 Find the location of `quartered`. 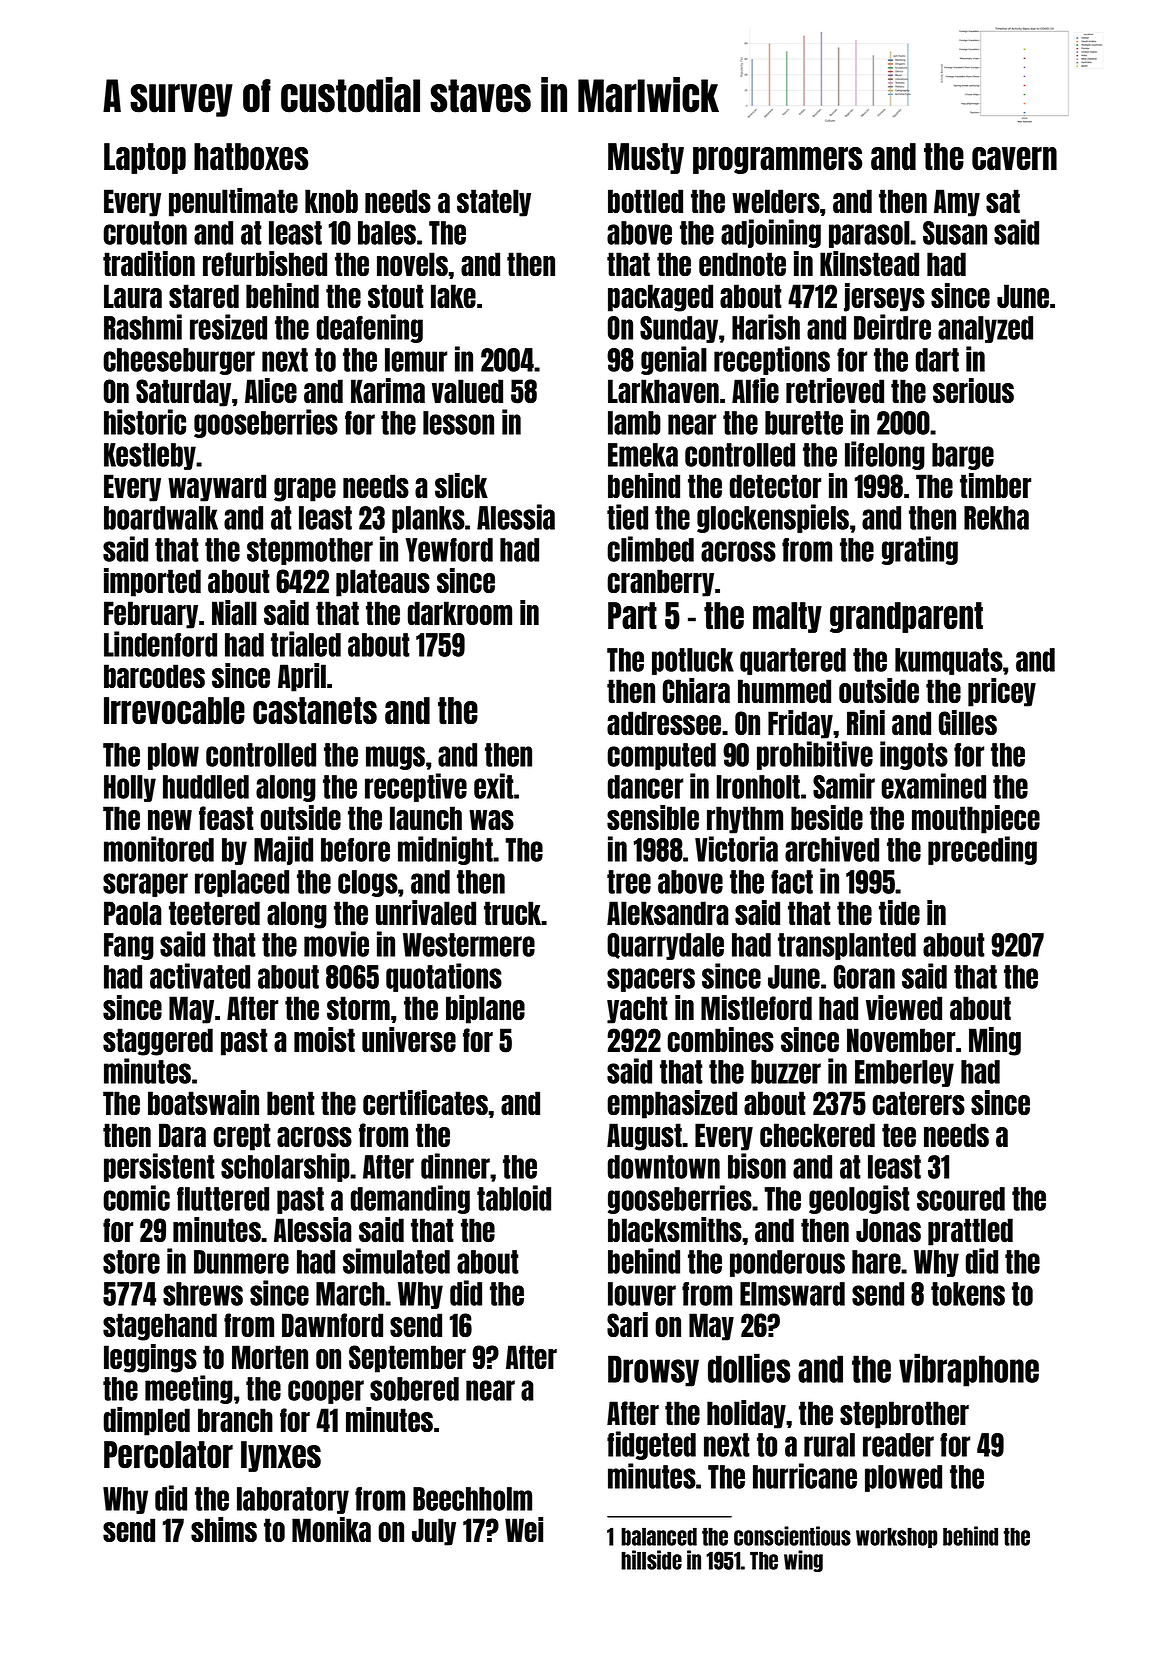

quartered is located at coordinates (793, 661).
